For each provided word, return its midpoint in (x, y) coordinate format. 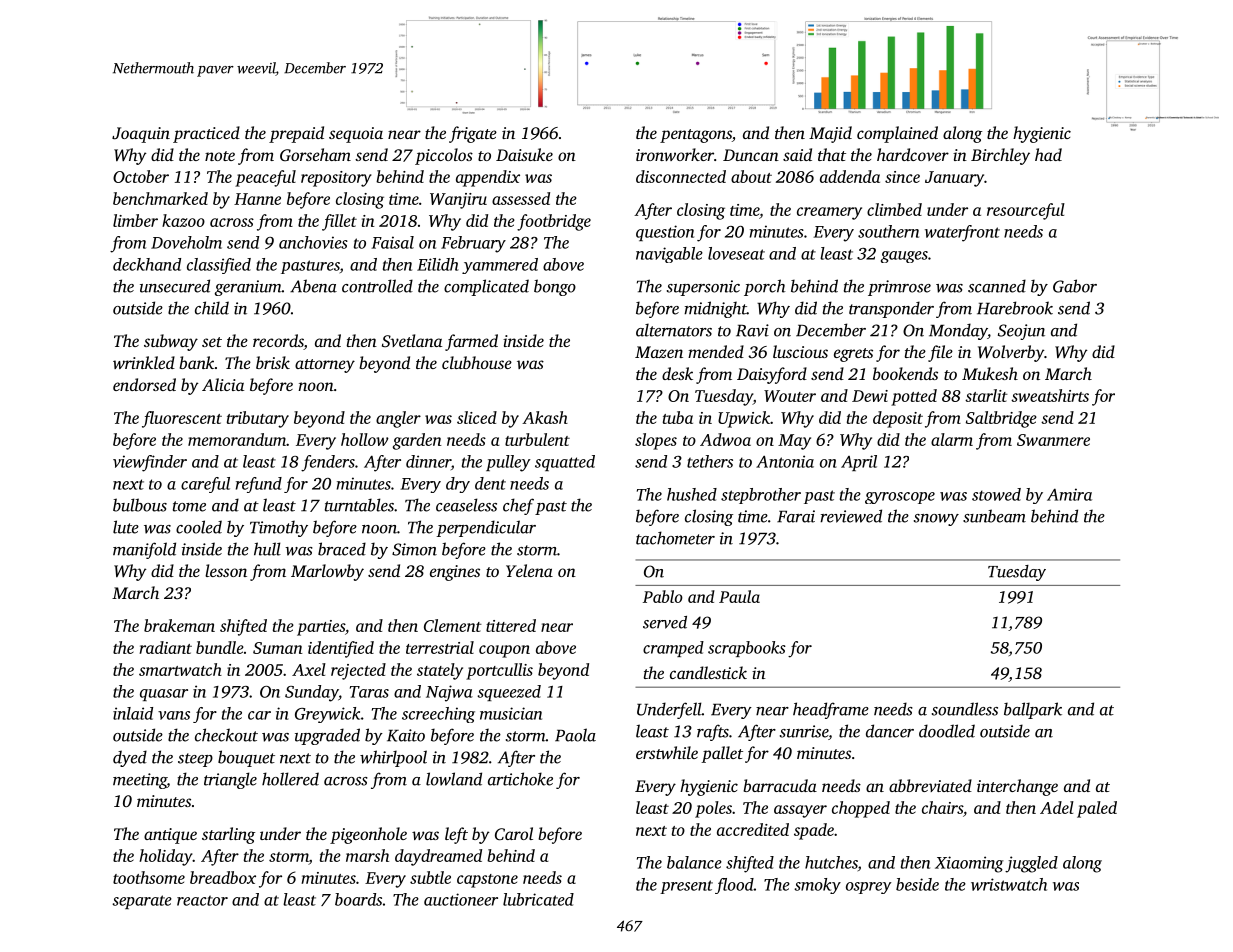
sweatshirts (1050, 395)
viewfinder (150, 463)
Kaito (406, 735)
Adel (1057, 807)
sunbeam (994, 516)
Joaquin (141, 135)
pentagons (696, 136)
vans (174, 715)
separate (142, 902)
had (1048, 154)
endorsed (144, 384)
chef (518, 506)
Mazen (659, 352)
